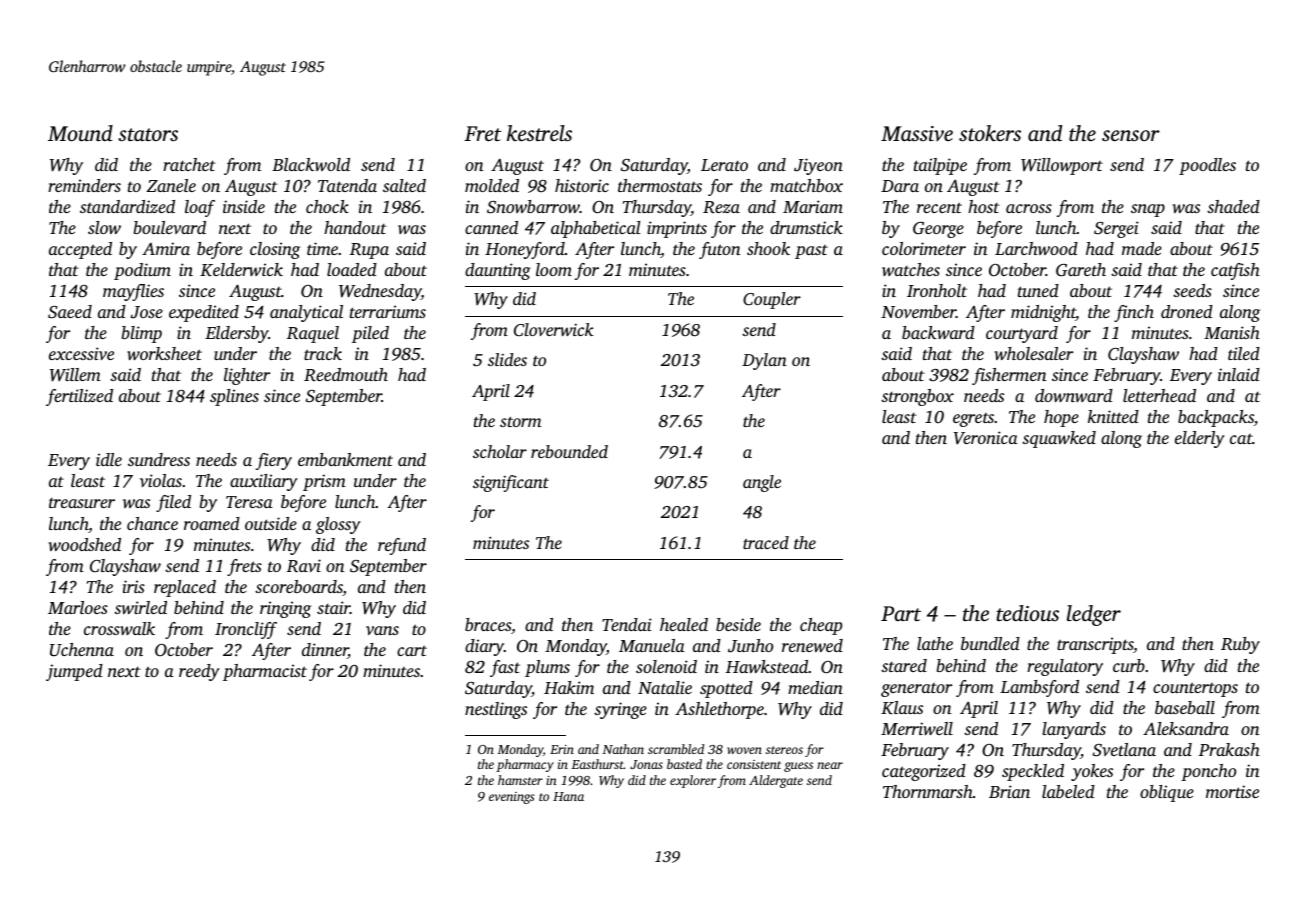 The image size is (1308, 924). Describe the element at coordinates (512, 798) in the document. I see `evenings` at that location.
